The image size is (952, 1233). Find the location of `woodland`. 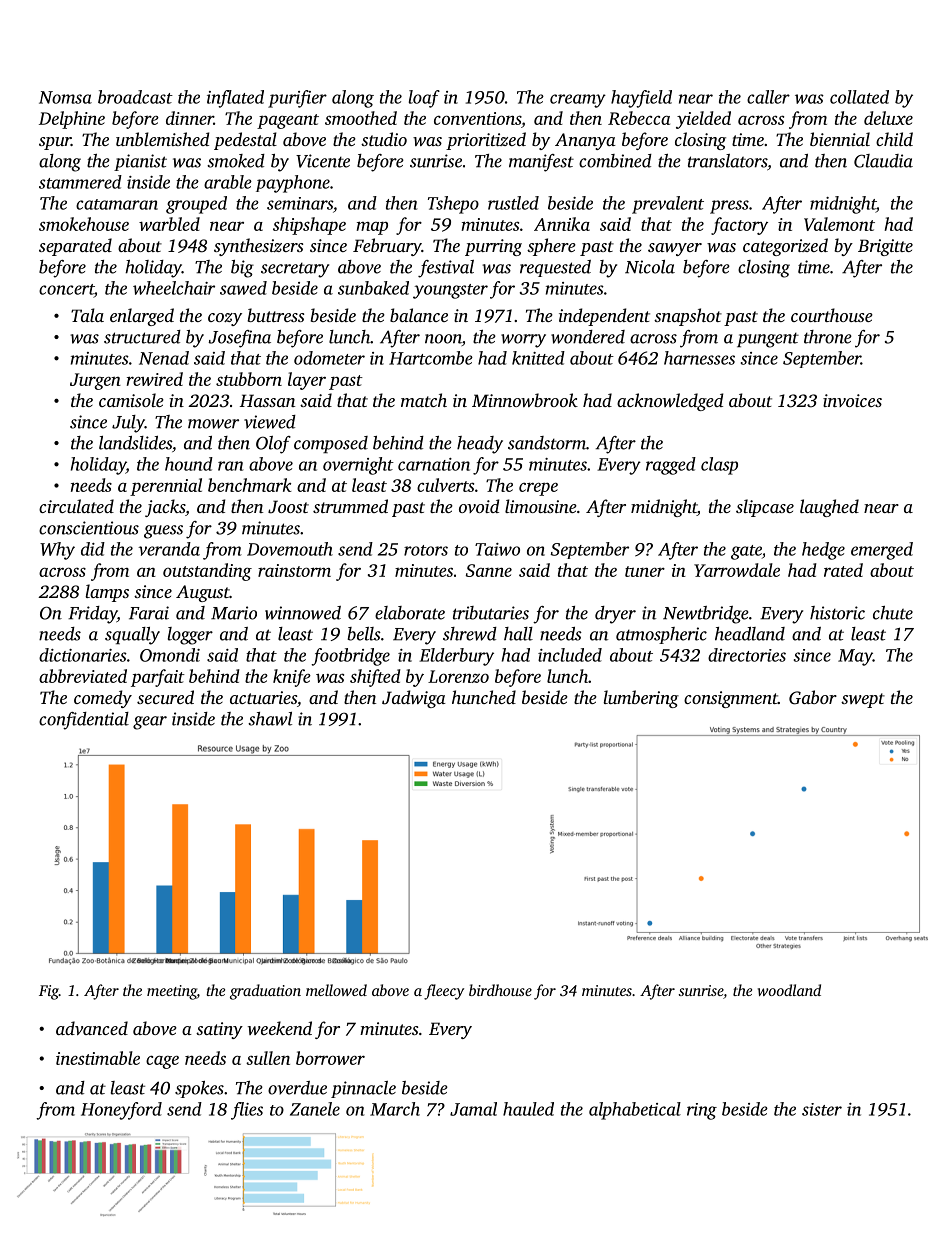

woodland is located at coordinates (789, 990).
